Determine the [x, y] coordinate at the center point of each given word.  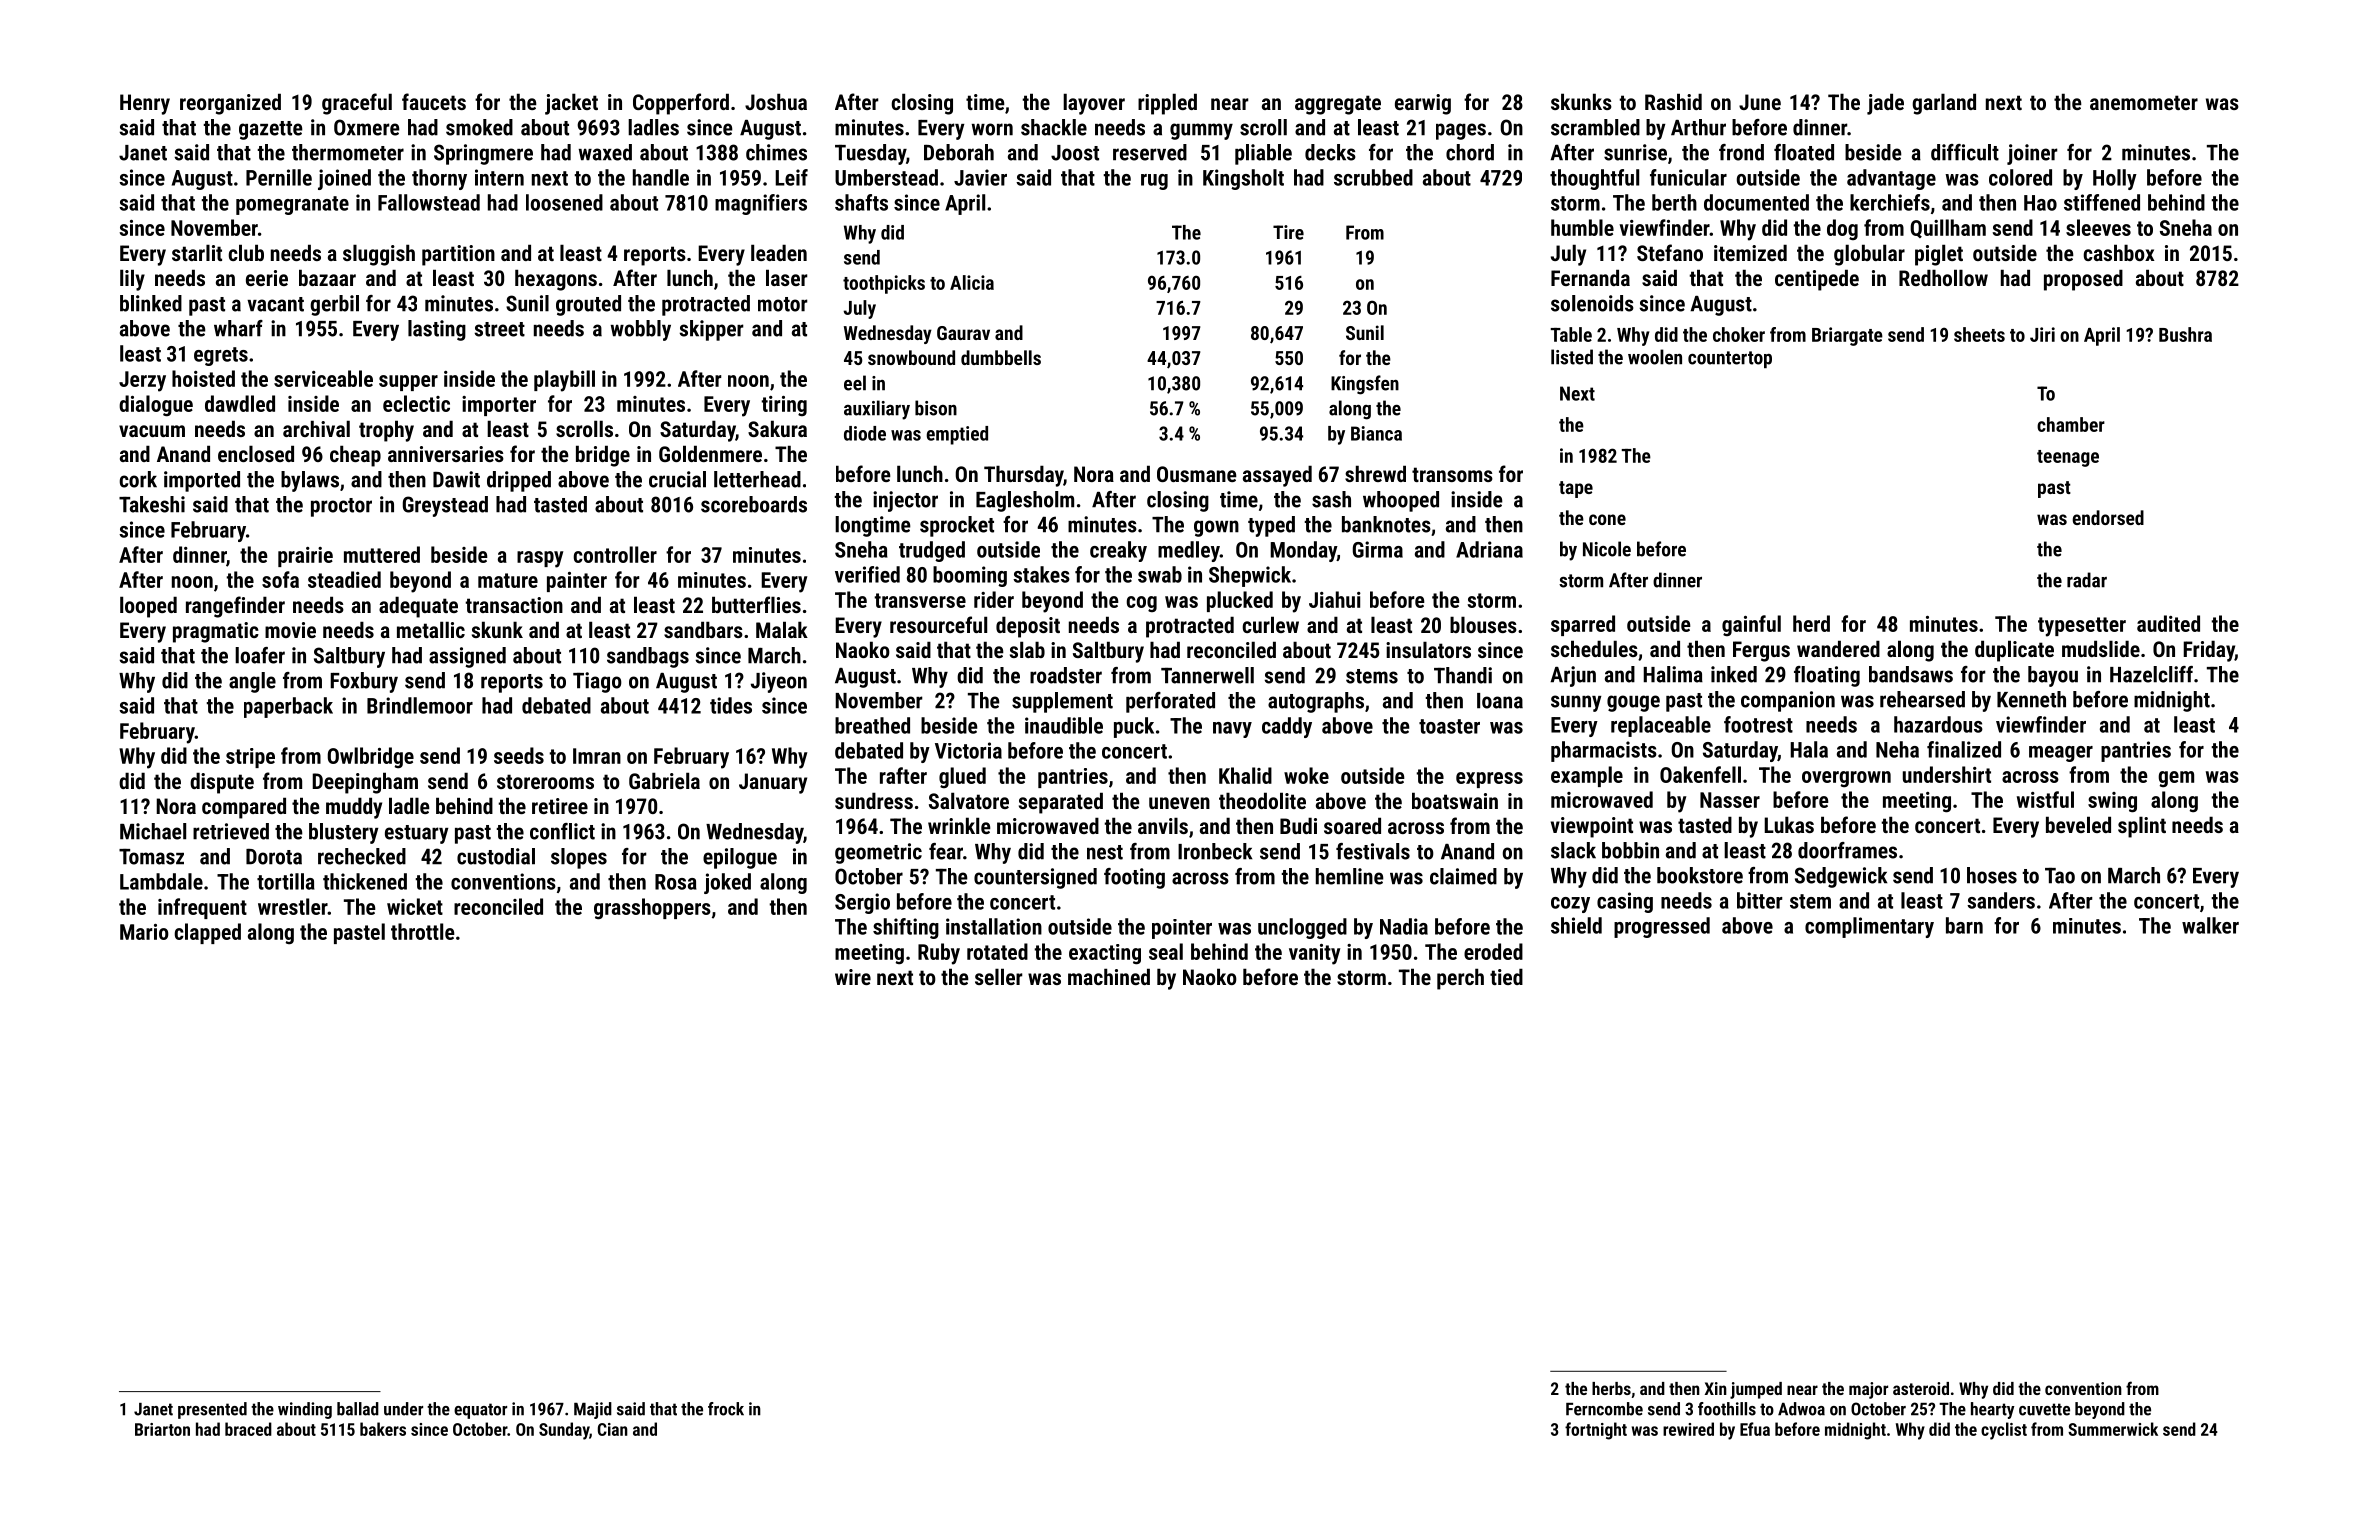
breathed [872, 725]
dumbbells [1001, 357]
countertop [1730, 359]
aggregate [1338, 105]
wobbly [641, 330]
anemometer [2144, 102]
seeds [519, 755]
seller [999, 976]
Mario [144, 932]
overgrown [1846, 779]
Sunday [564, 1431]
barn [1964, 925]
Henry [145, 104]
